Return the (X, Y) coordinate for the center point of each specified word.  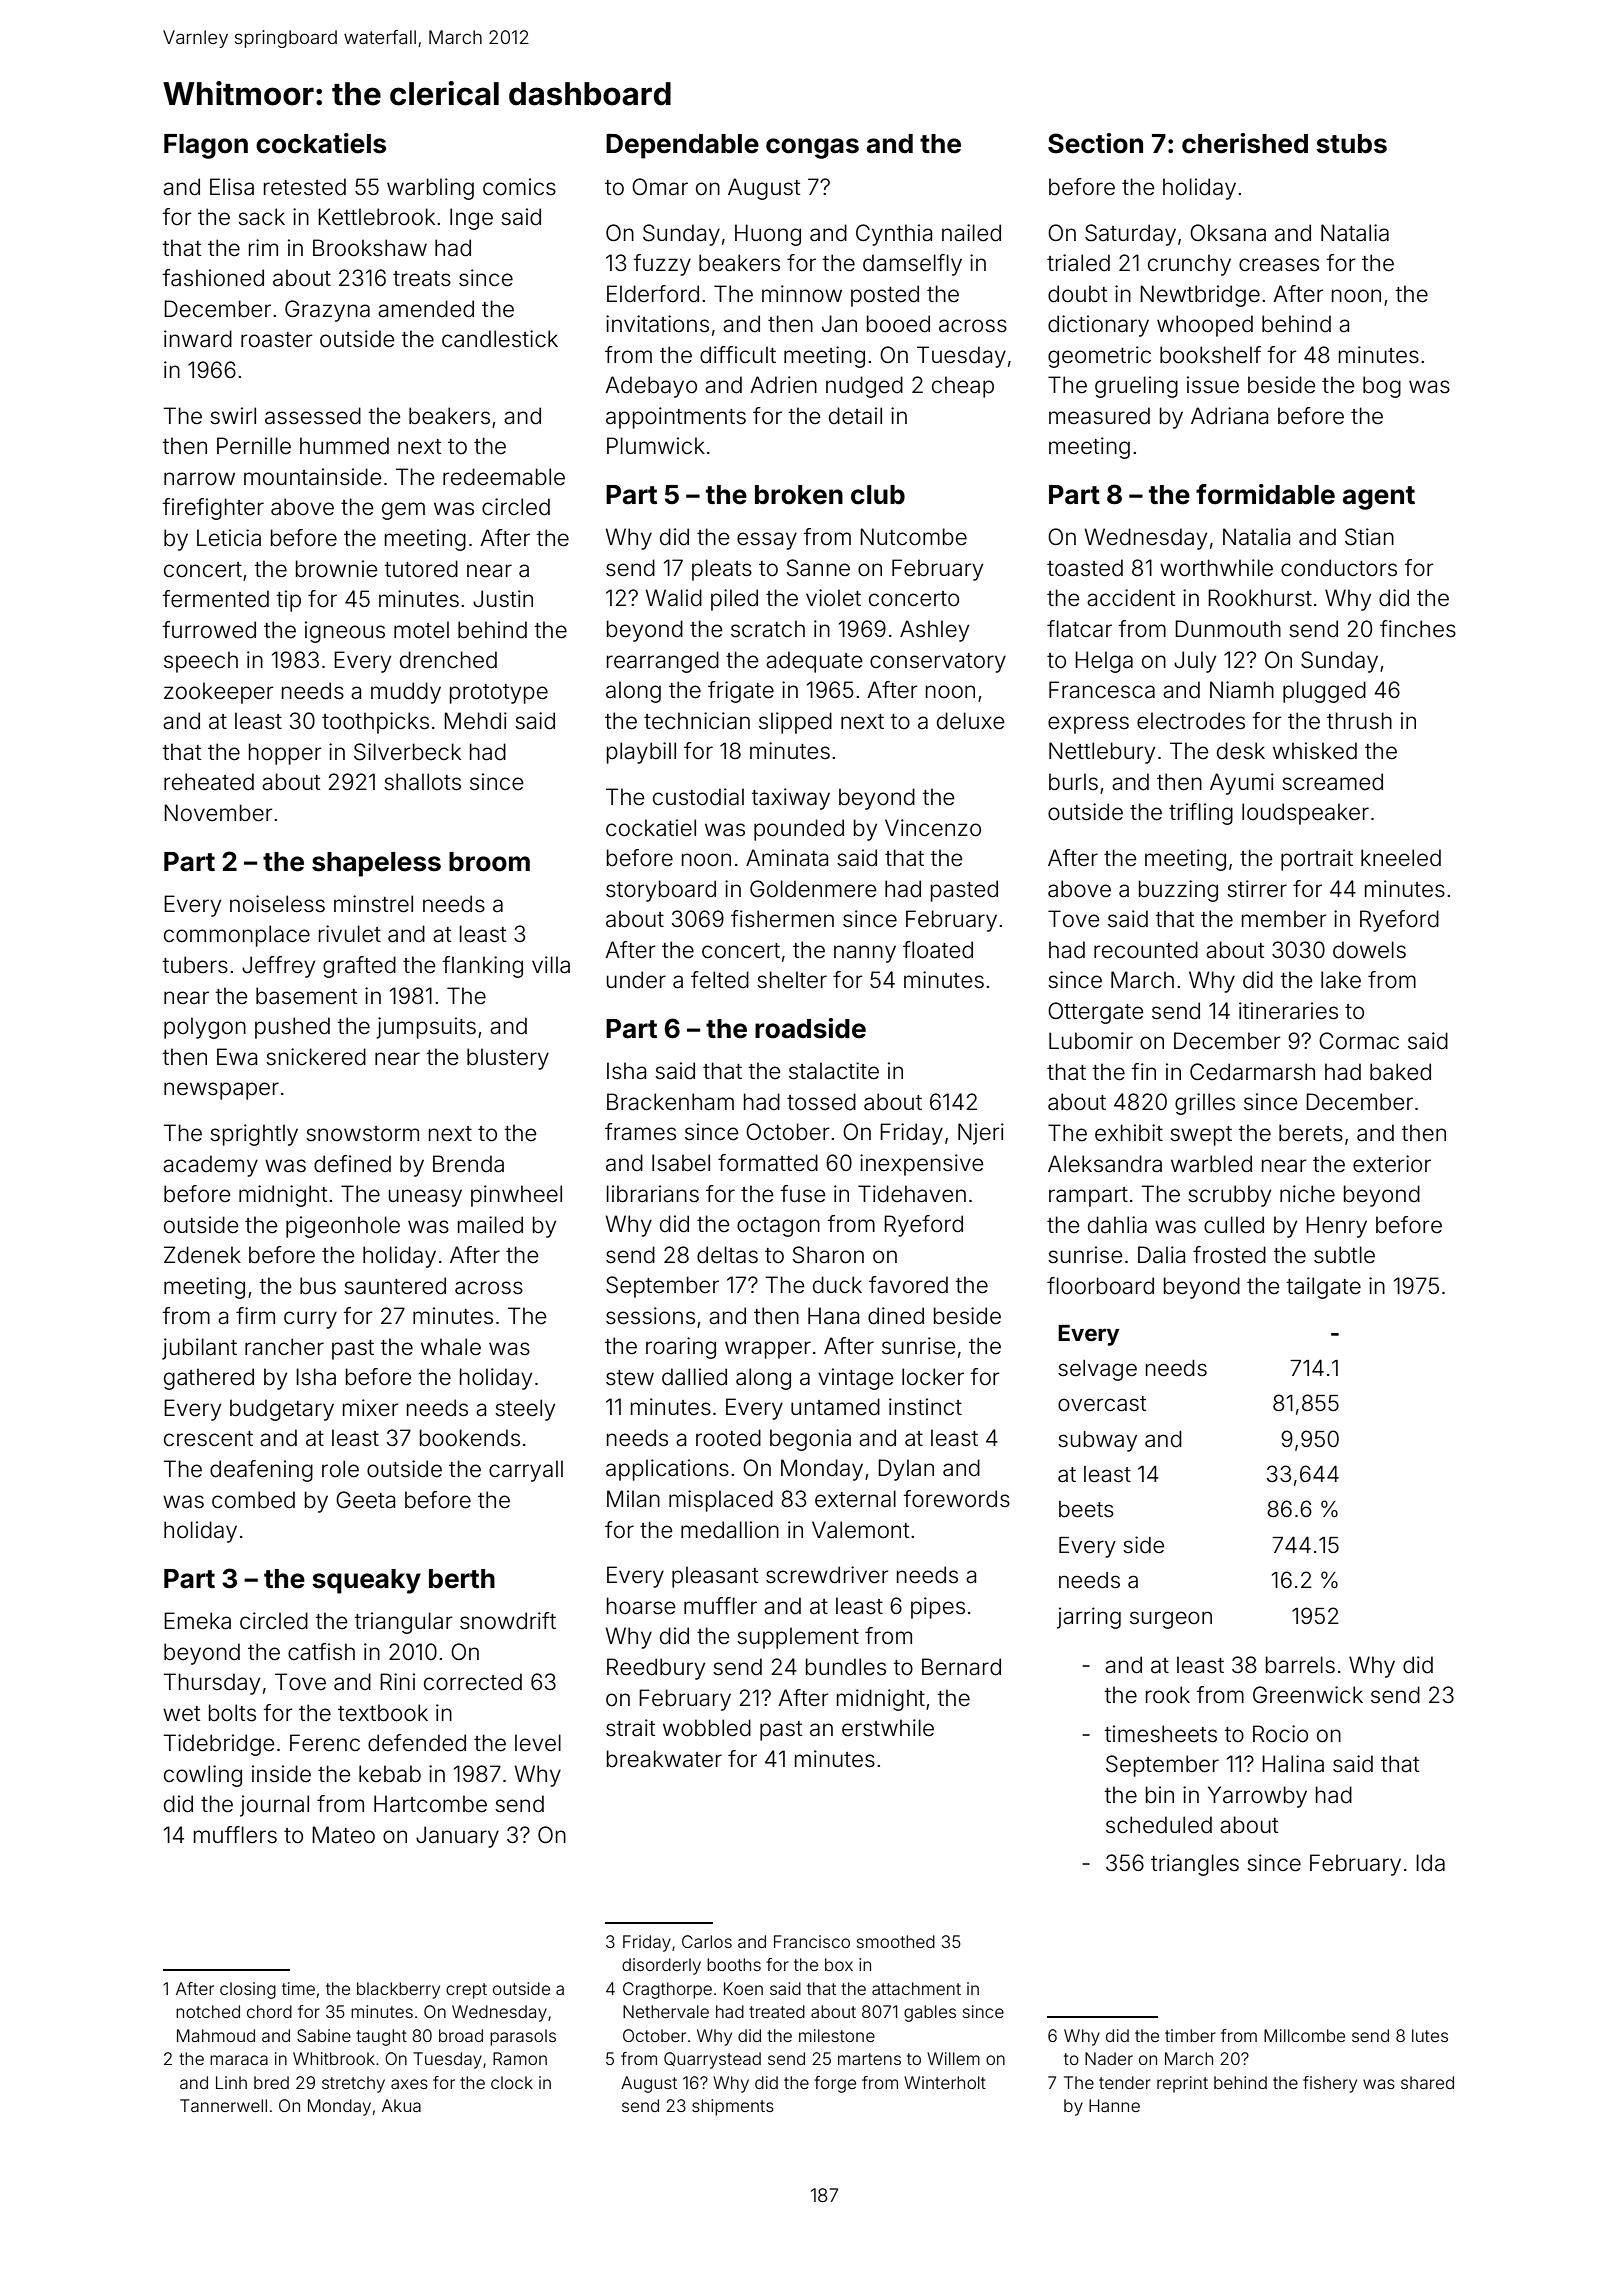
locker (933, 1377)
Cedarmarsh (1252, 1072)
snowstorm (362, 1134)
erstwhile (888, 1728)
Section (1095, 143)
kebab (390, 1774)
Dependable (682, 146)
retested (305, 187)
